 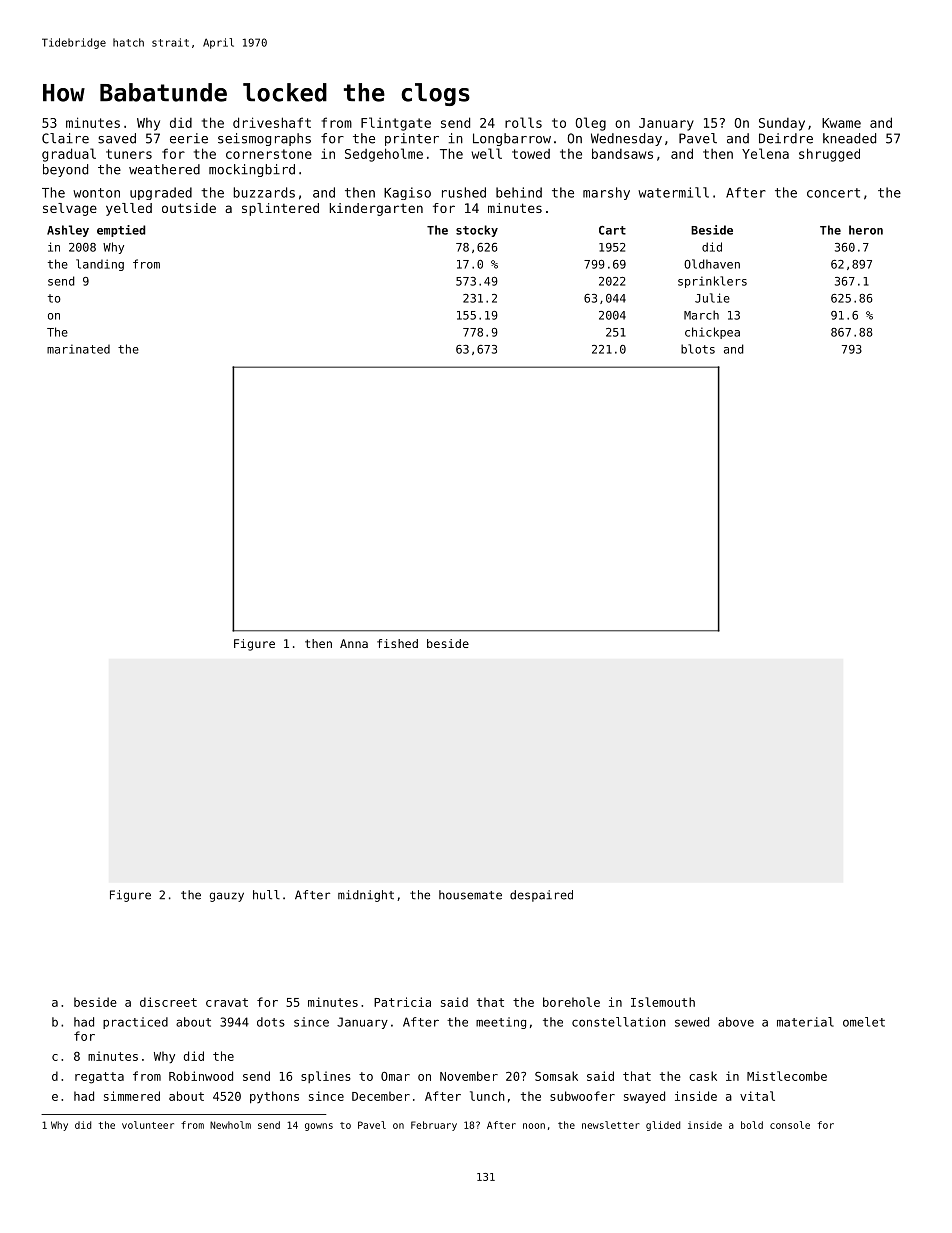 I want to click on February, so click(x=434, y=1126).
